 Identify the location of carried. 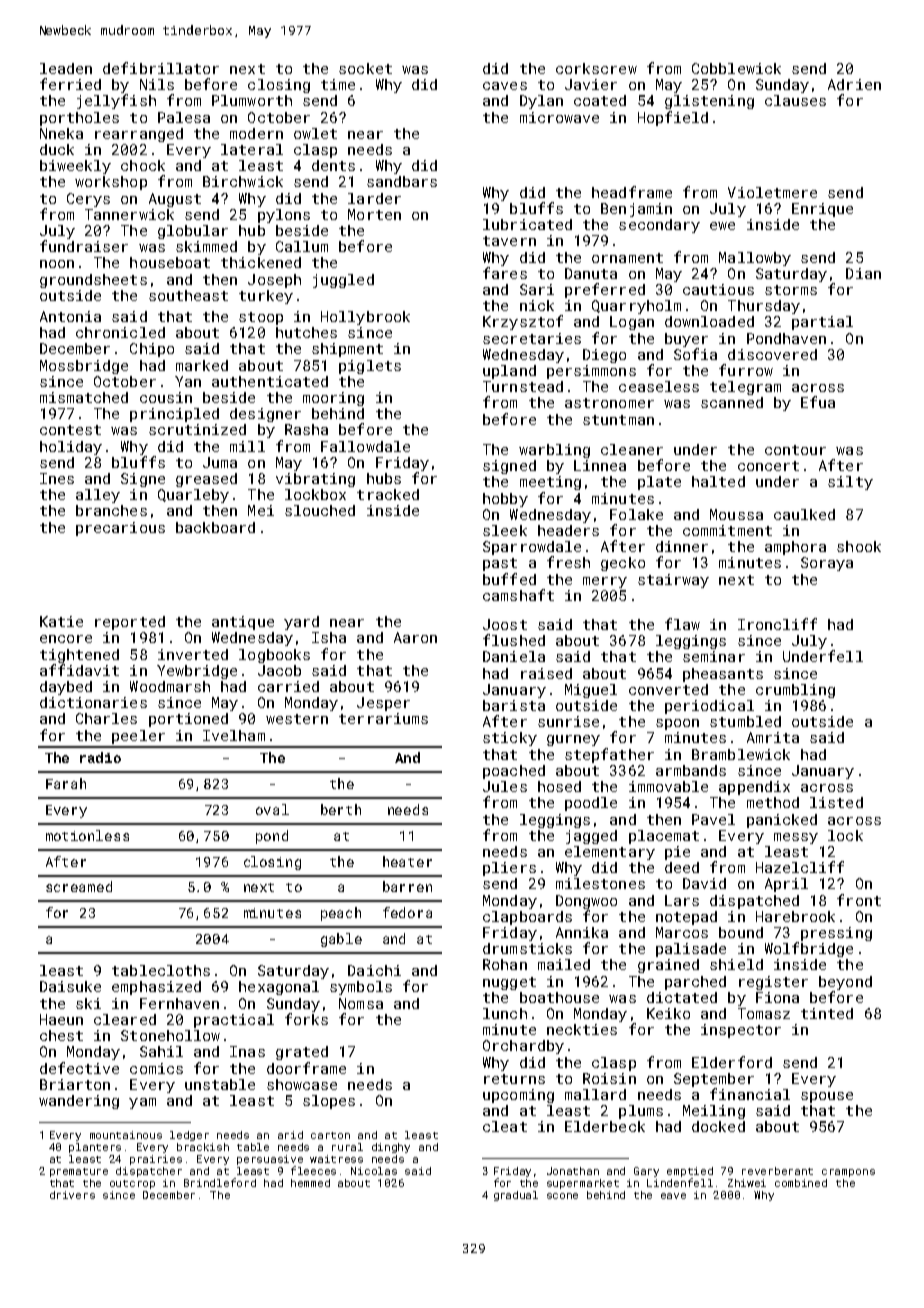
(288, 686).
